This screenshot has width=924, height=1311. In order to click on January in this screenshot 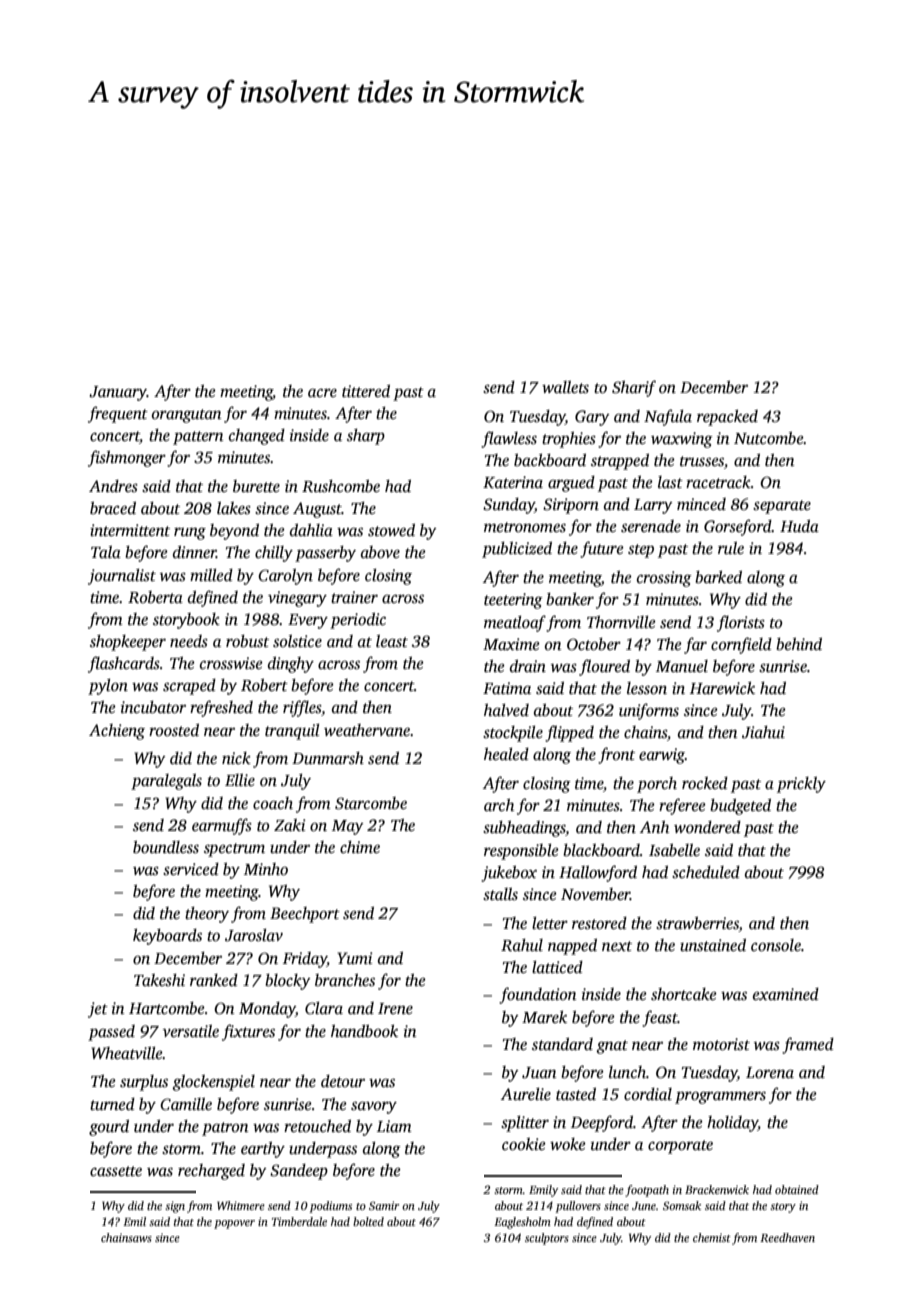, I will do `click(118, 393)`.
